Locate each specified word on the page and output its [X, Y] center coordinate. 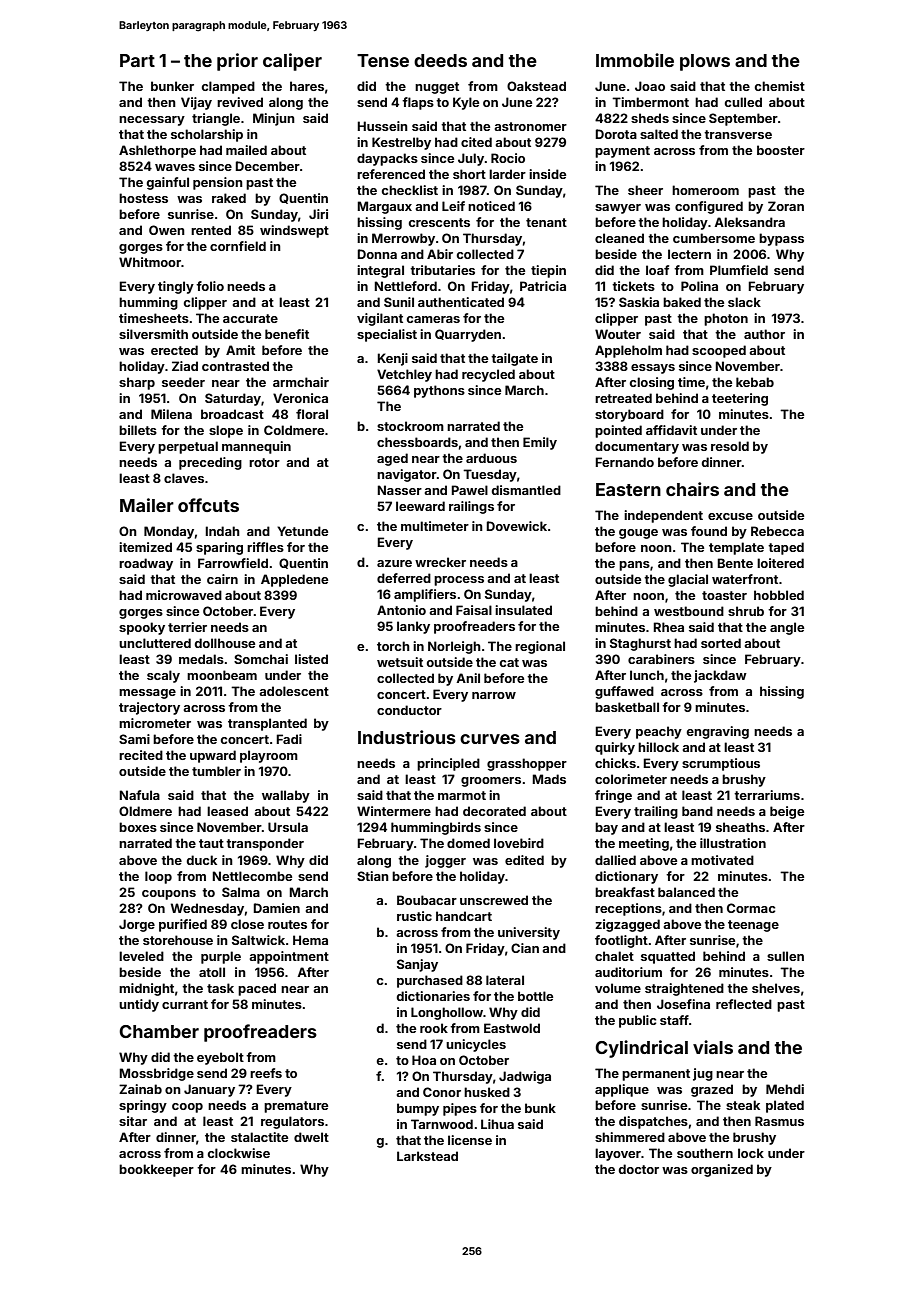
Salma [241, 892]
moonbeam [222, 675]
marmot [462, 795]
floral [312, 414]
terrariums [767, 795]
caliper [292, 62]
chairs [692, 489]
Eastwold [512, 1028]
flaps [418, 103]
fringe [613, 796]
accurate [250, 318]
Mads [549, 779]
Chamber [159, 1031]
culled [743, 102]
